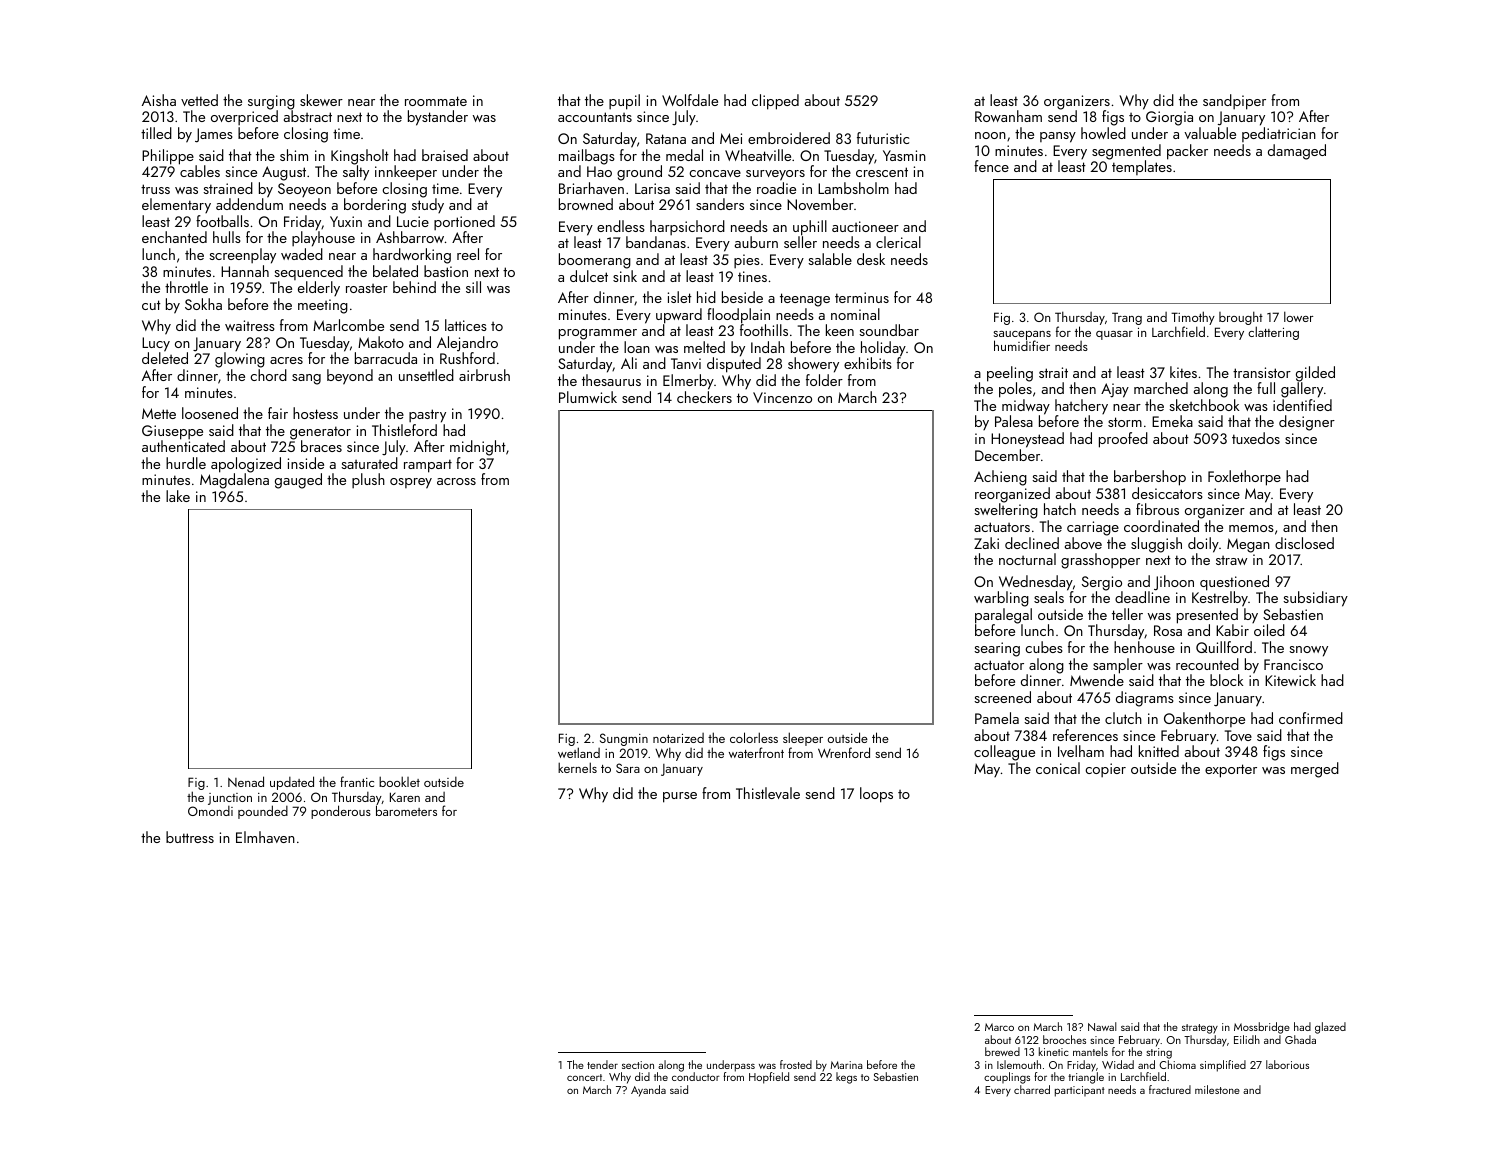 This screenshot has height=1153, width=1492. I want to click on buttress, so click(190, 837).
